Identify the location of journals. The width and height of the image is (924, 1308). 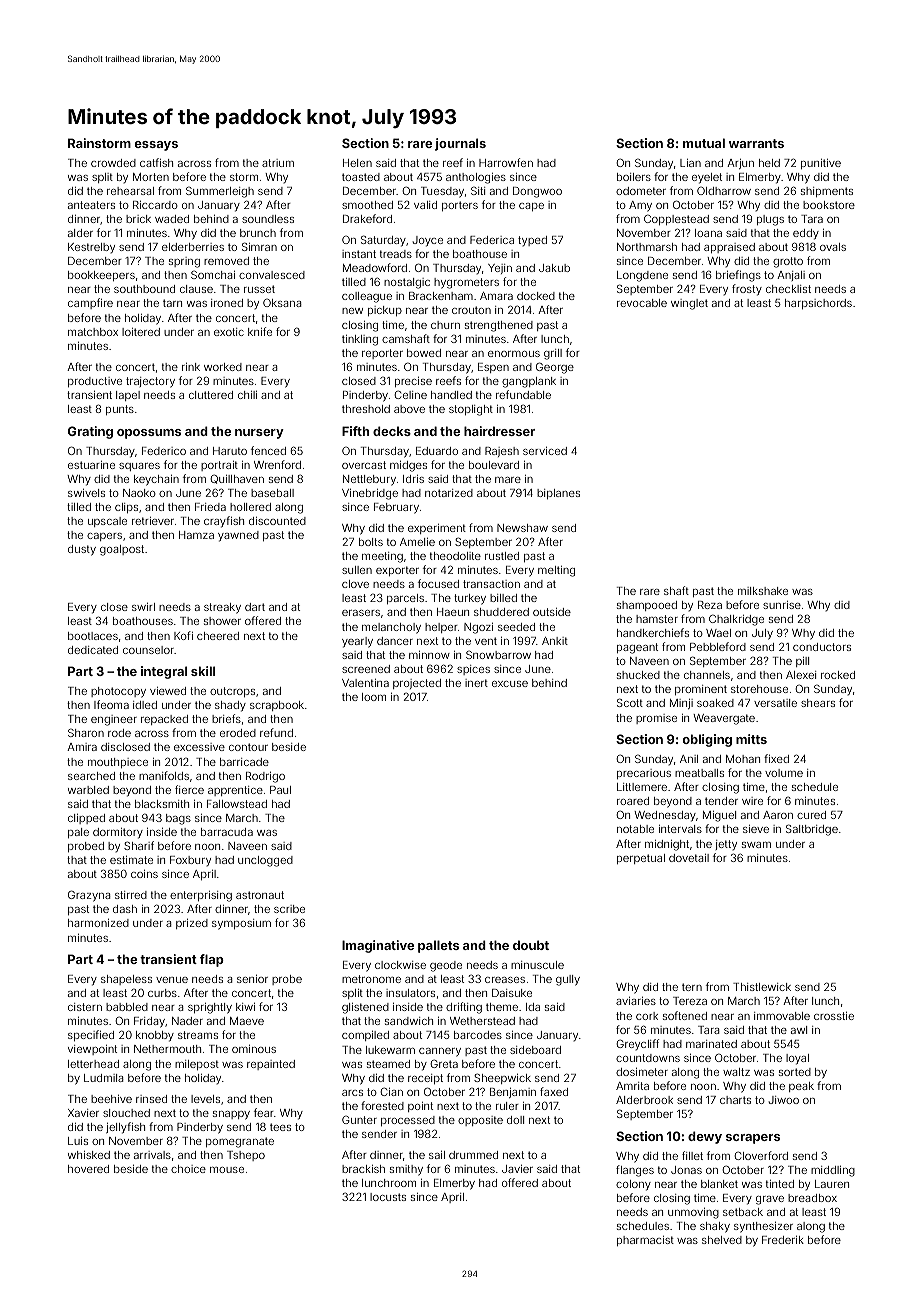
(460, 144).
